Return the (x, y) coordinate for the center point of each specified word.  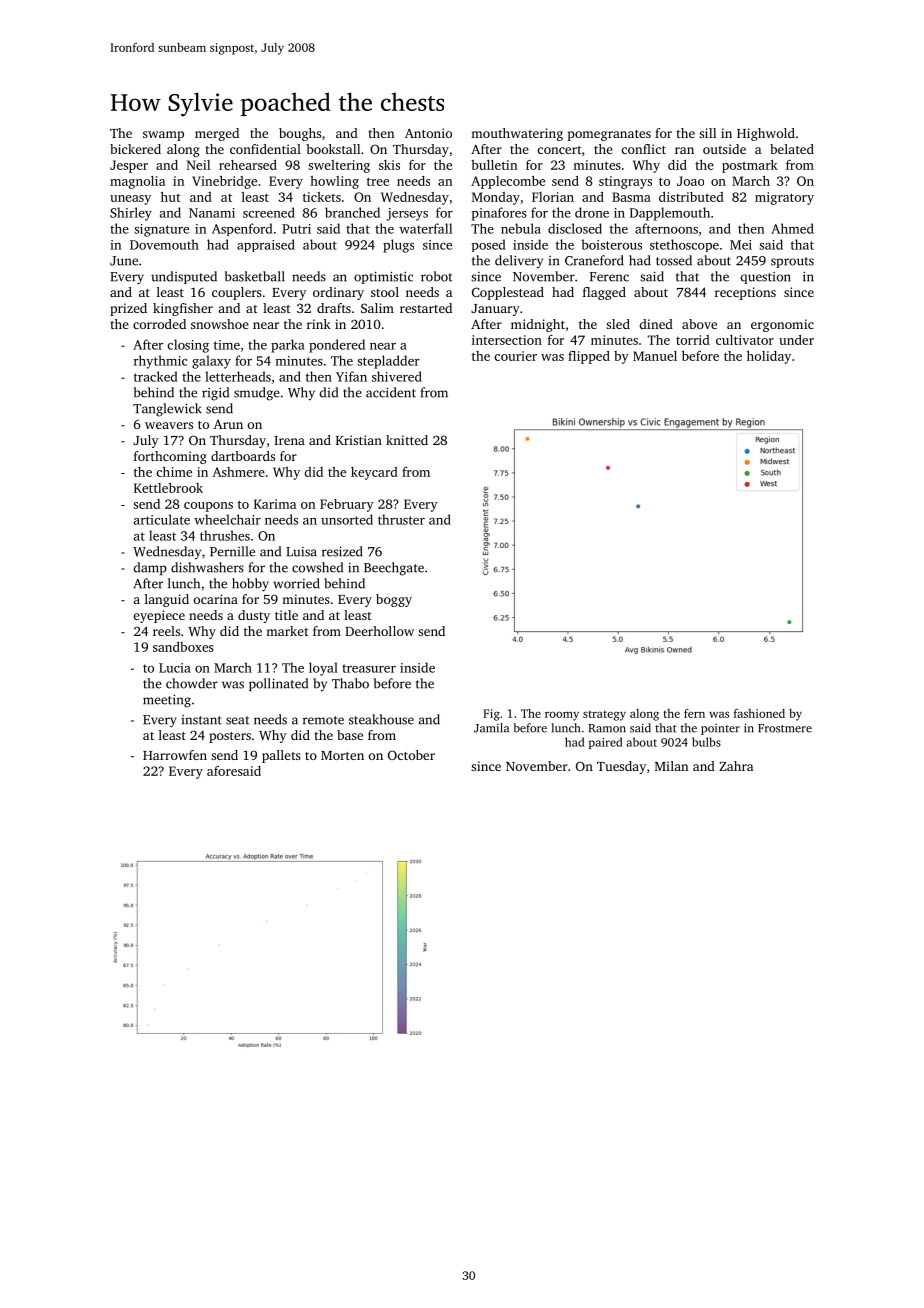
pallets (281, 756)
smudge (257, 394)
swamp (163, 136)
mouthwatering (517, 134)
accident (391, 392)
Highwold (766, 134)
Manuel (655, 356)
